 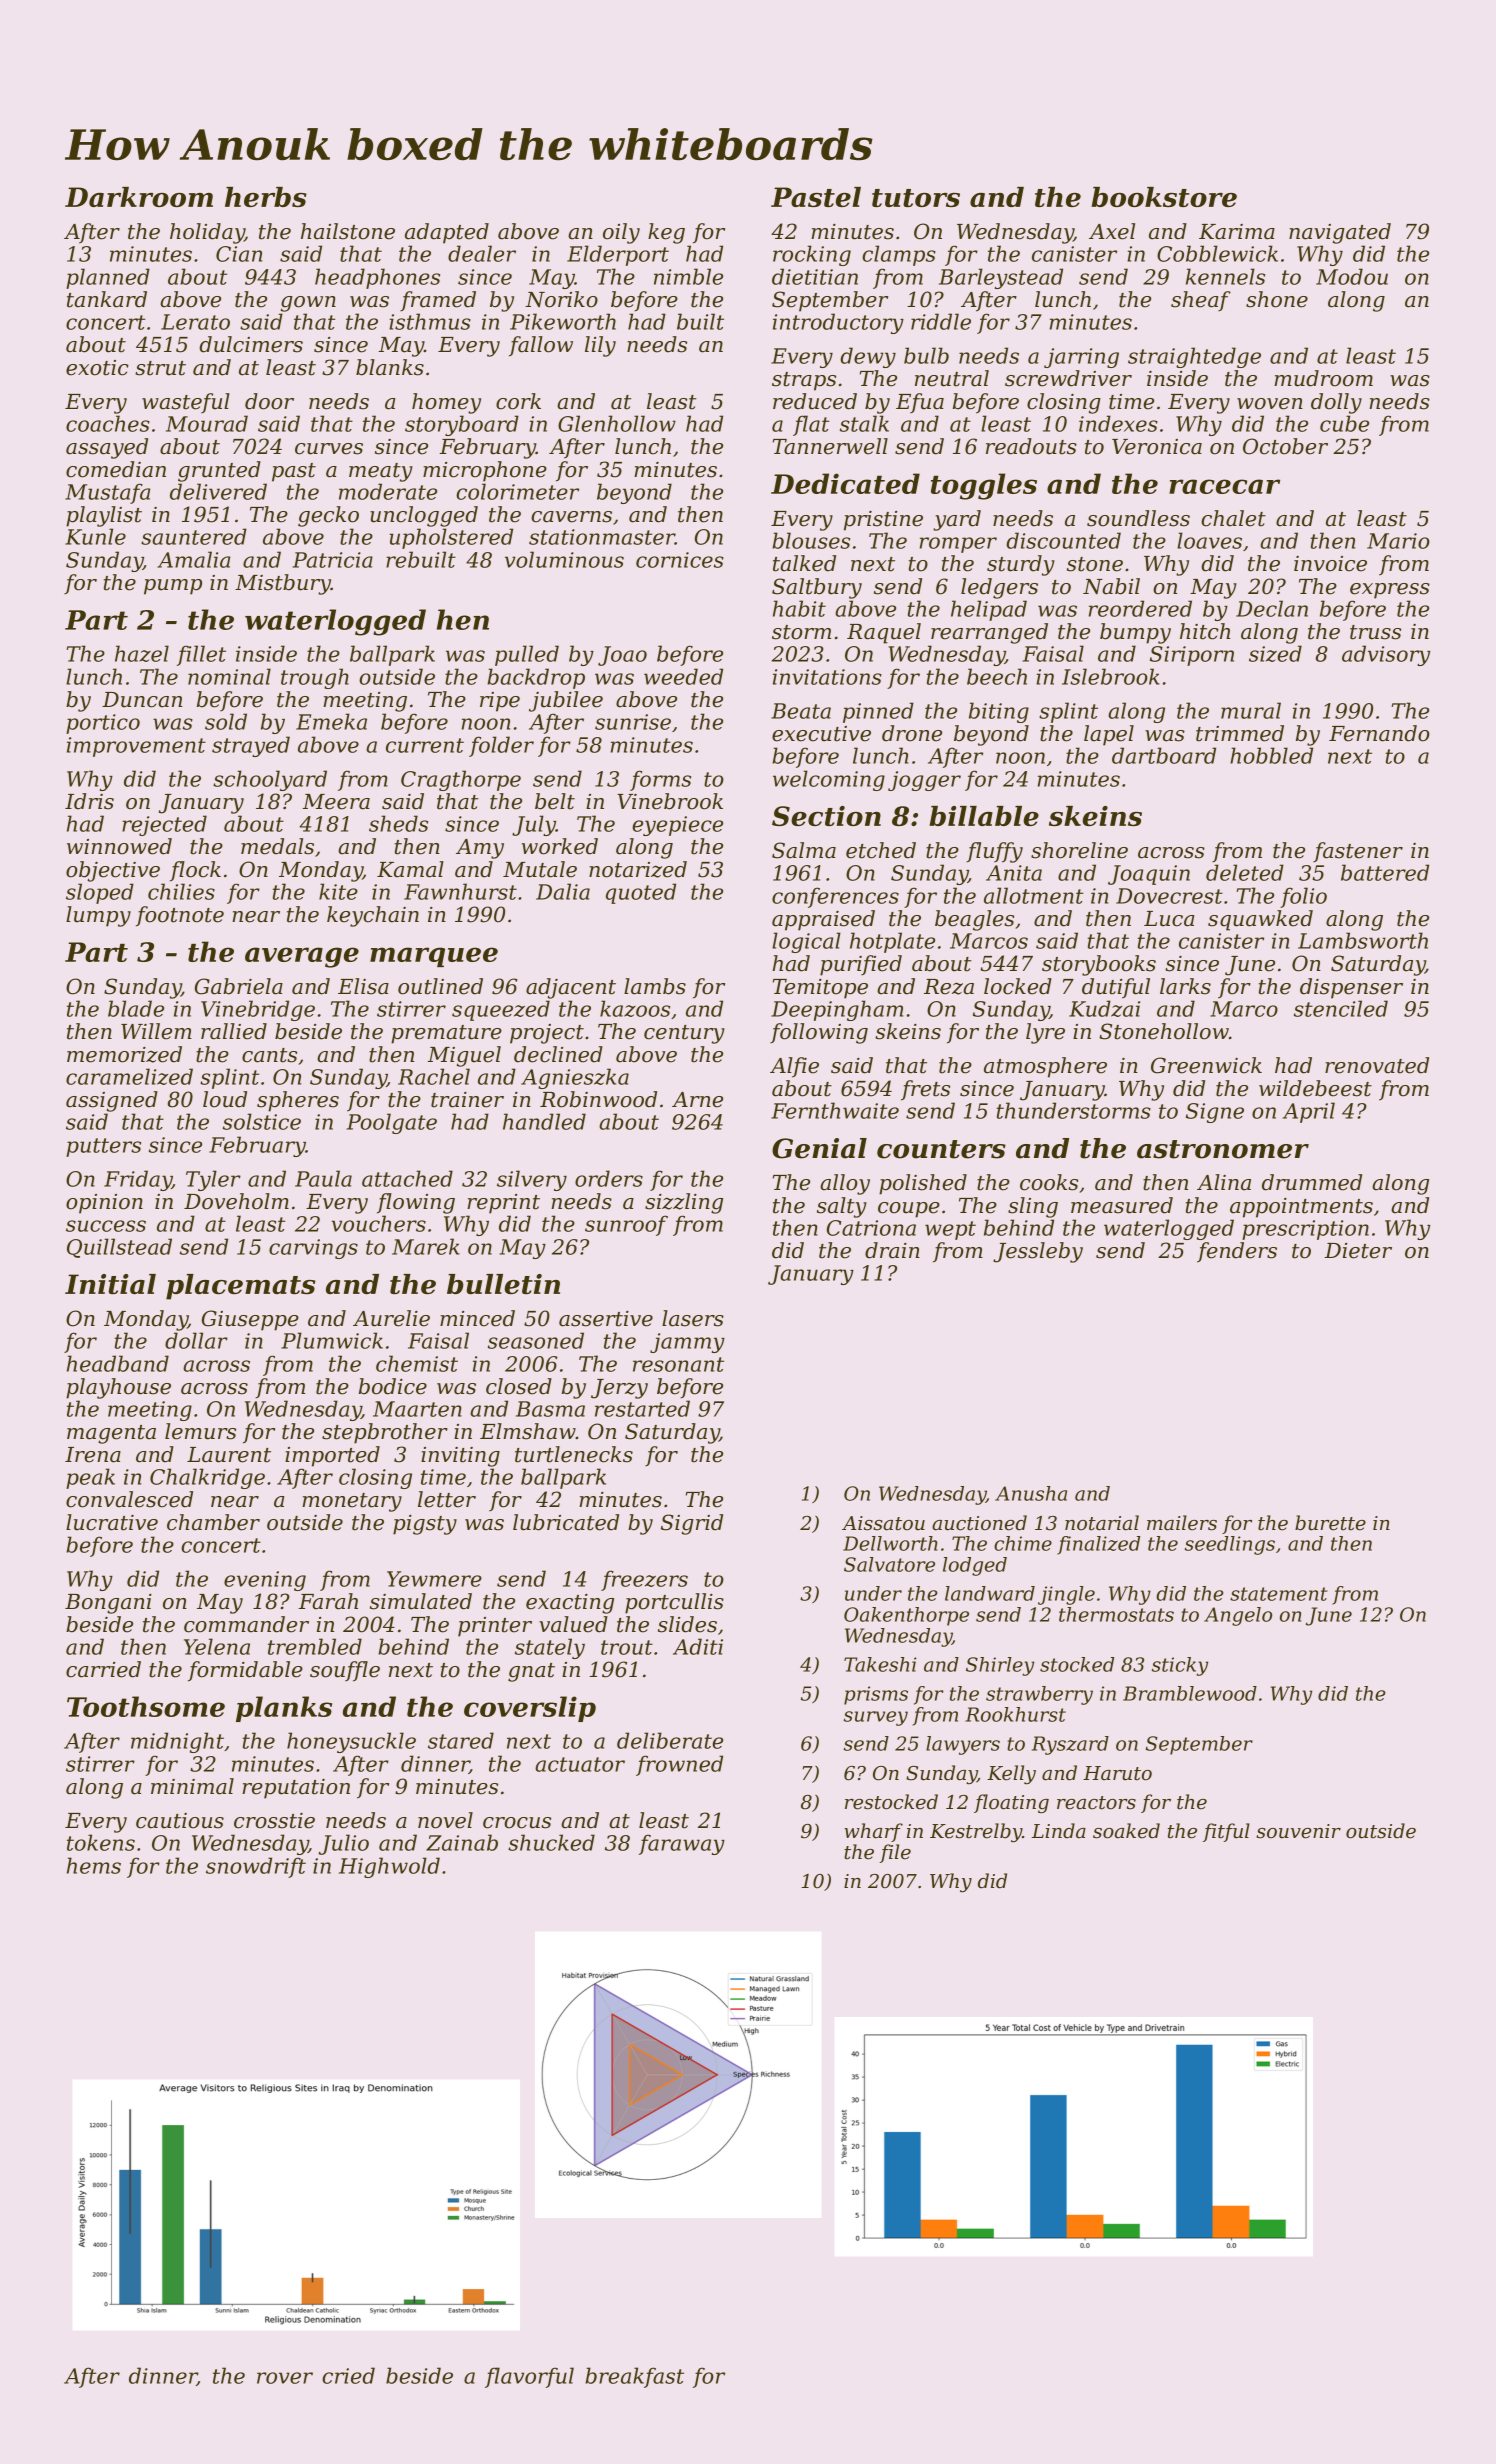 What do you see at coordinates (1358, 1251) in the image?
I see `Dieter` at bounding box center [1358, 1251].
